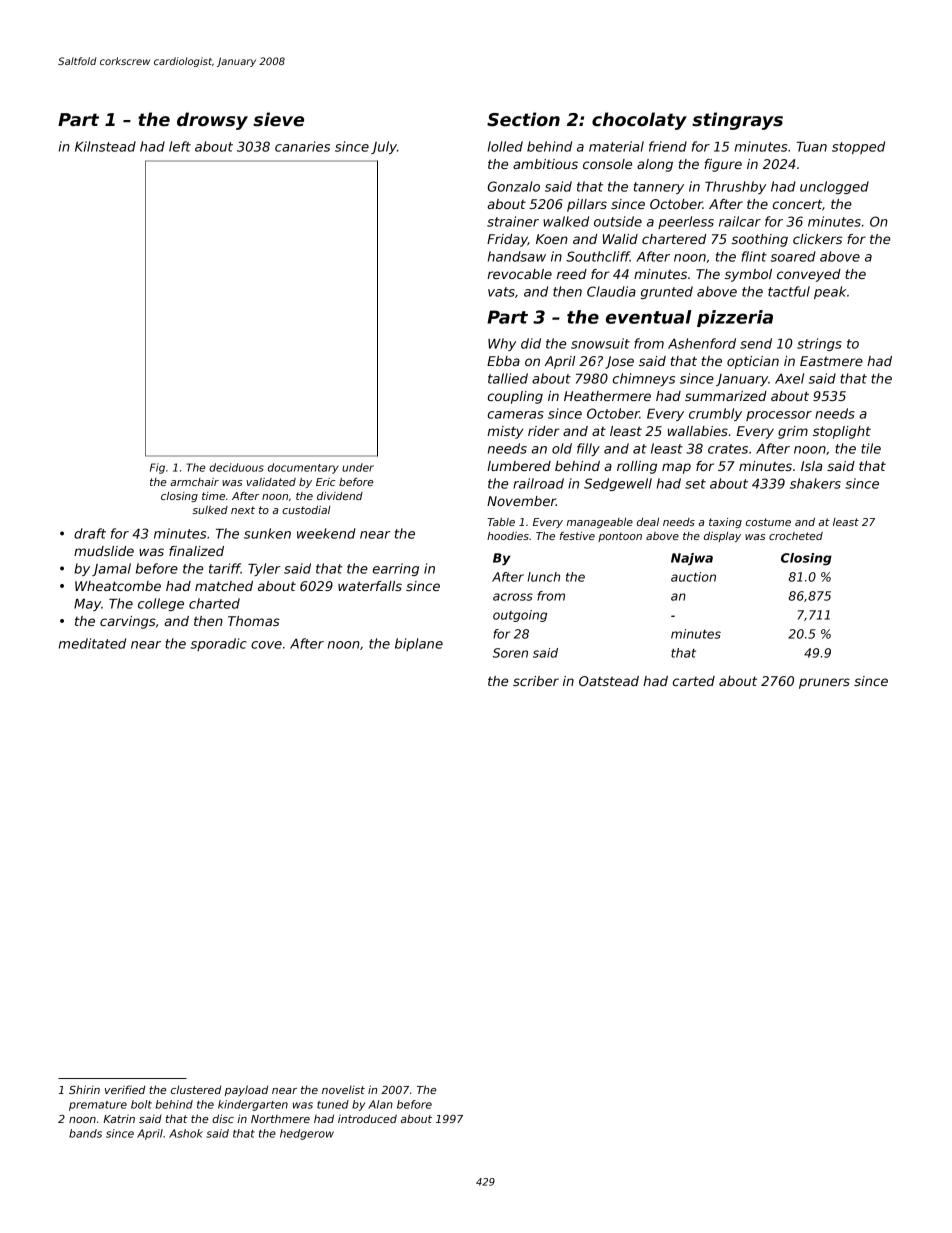  I want to click on novelist, so click(343, 1090).
